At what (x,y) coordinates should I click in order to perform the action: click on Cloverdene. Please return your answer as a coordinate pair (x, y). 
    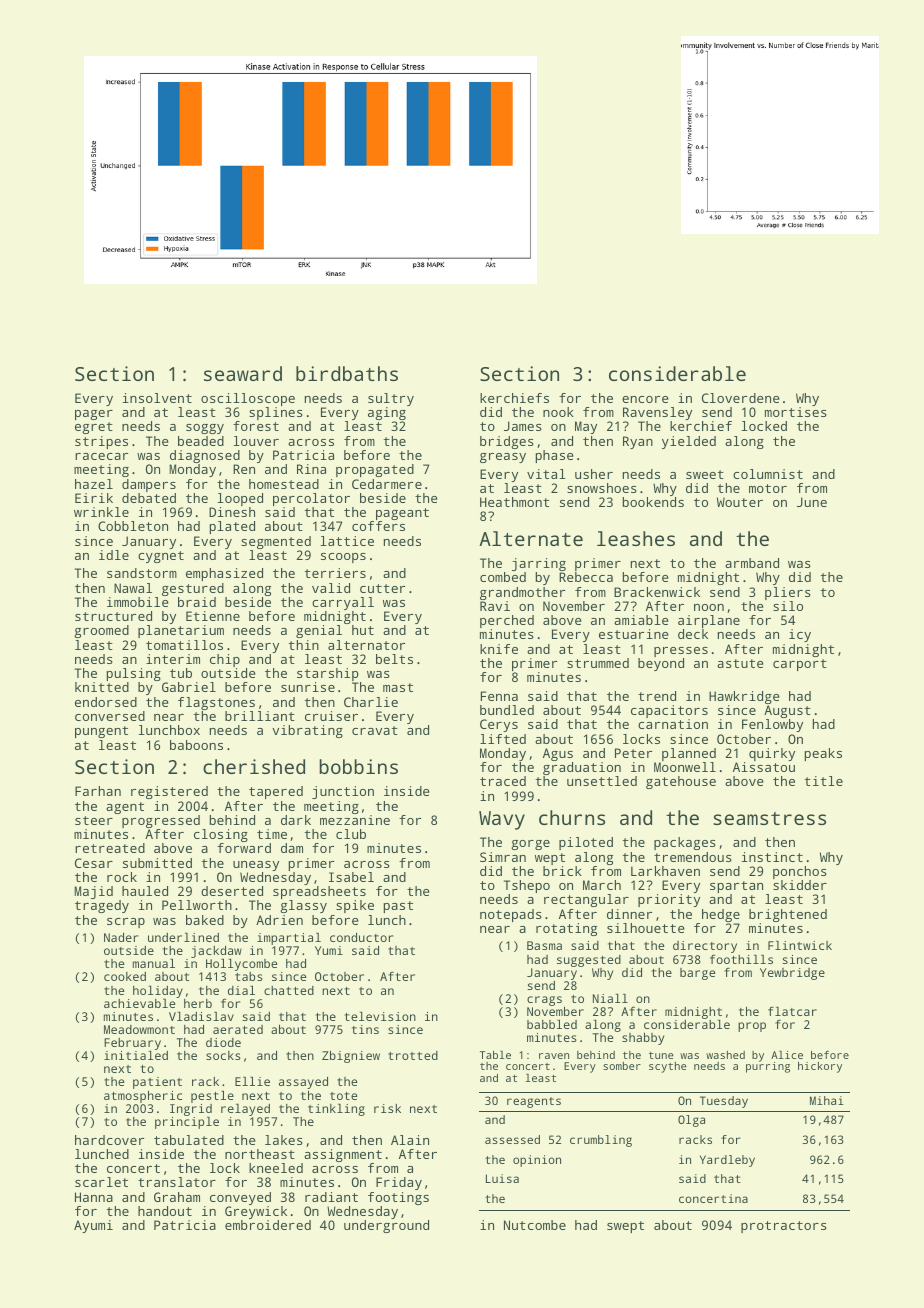
    Looking at the image, I should click on (740, 398).
